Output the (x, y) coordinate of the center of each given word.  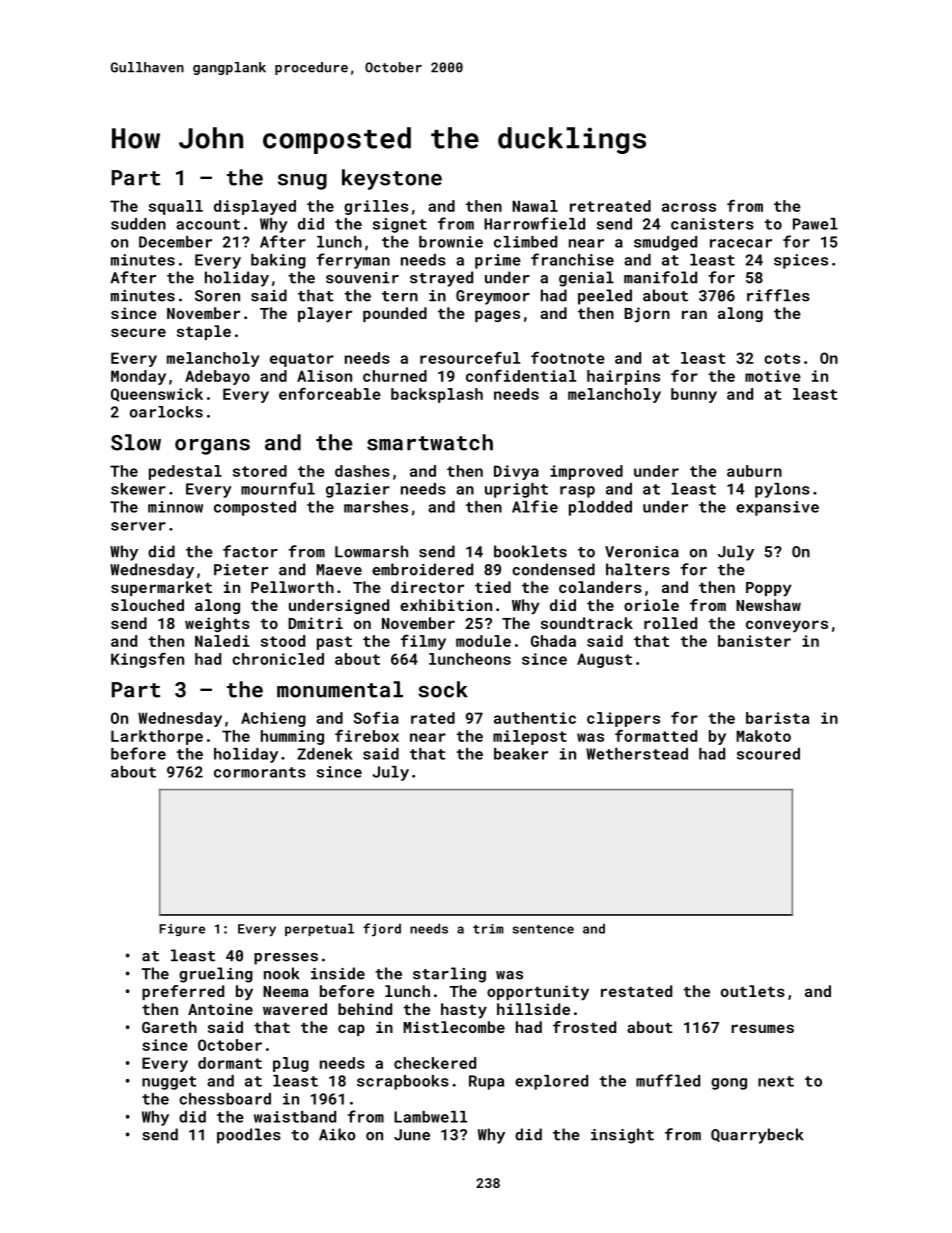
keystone (392, 179)
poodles (249, 1136)
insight (622, 1136)
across (689, 207)
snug (302, 182)
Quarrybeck (757, 1136)
